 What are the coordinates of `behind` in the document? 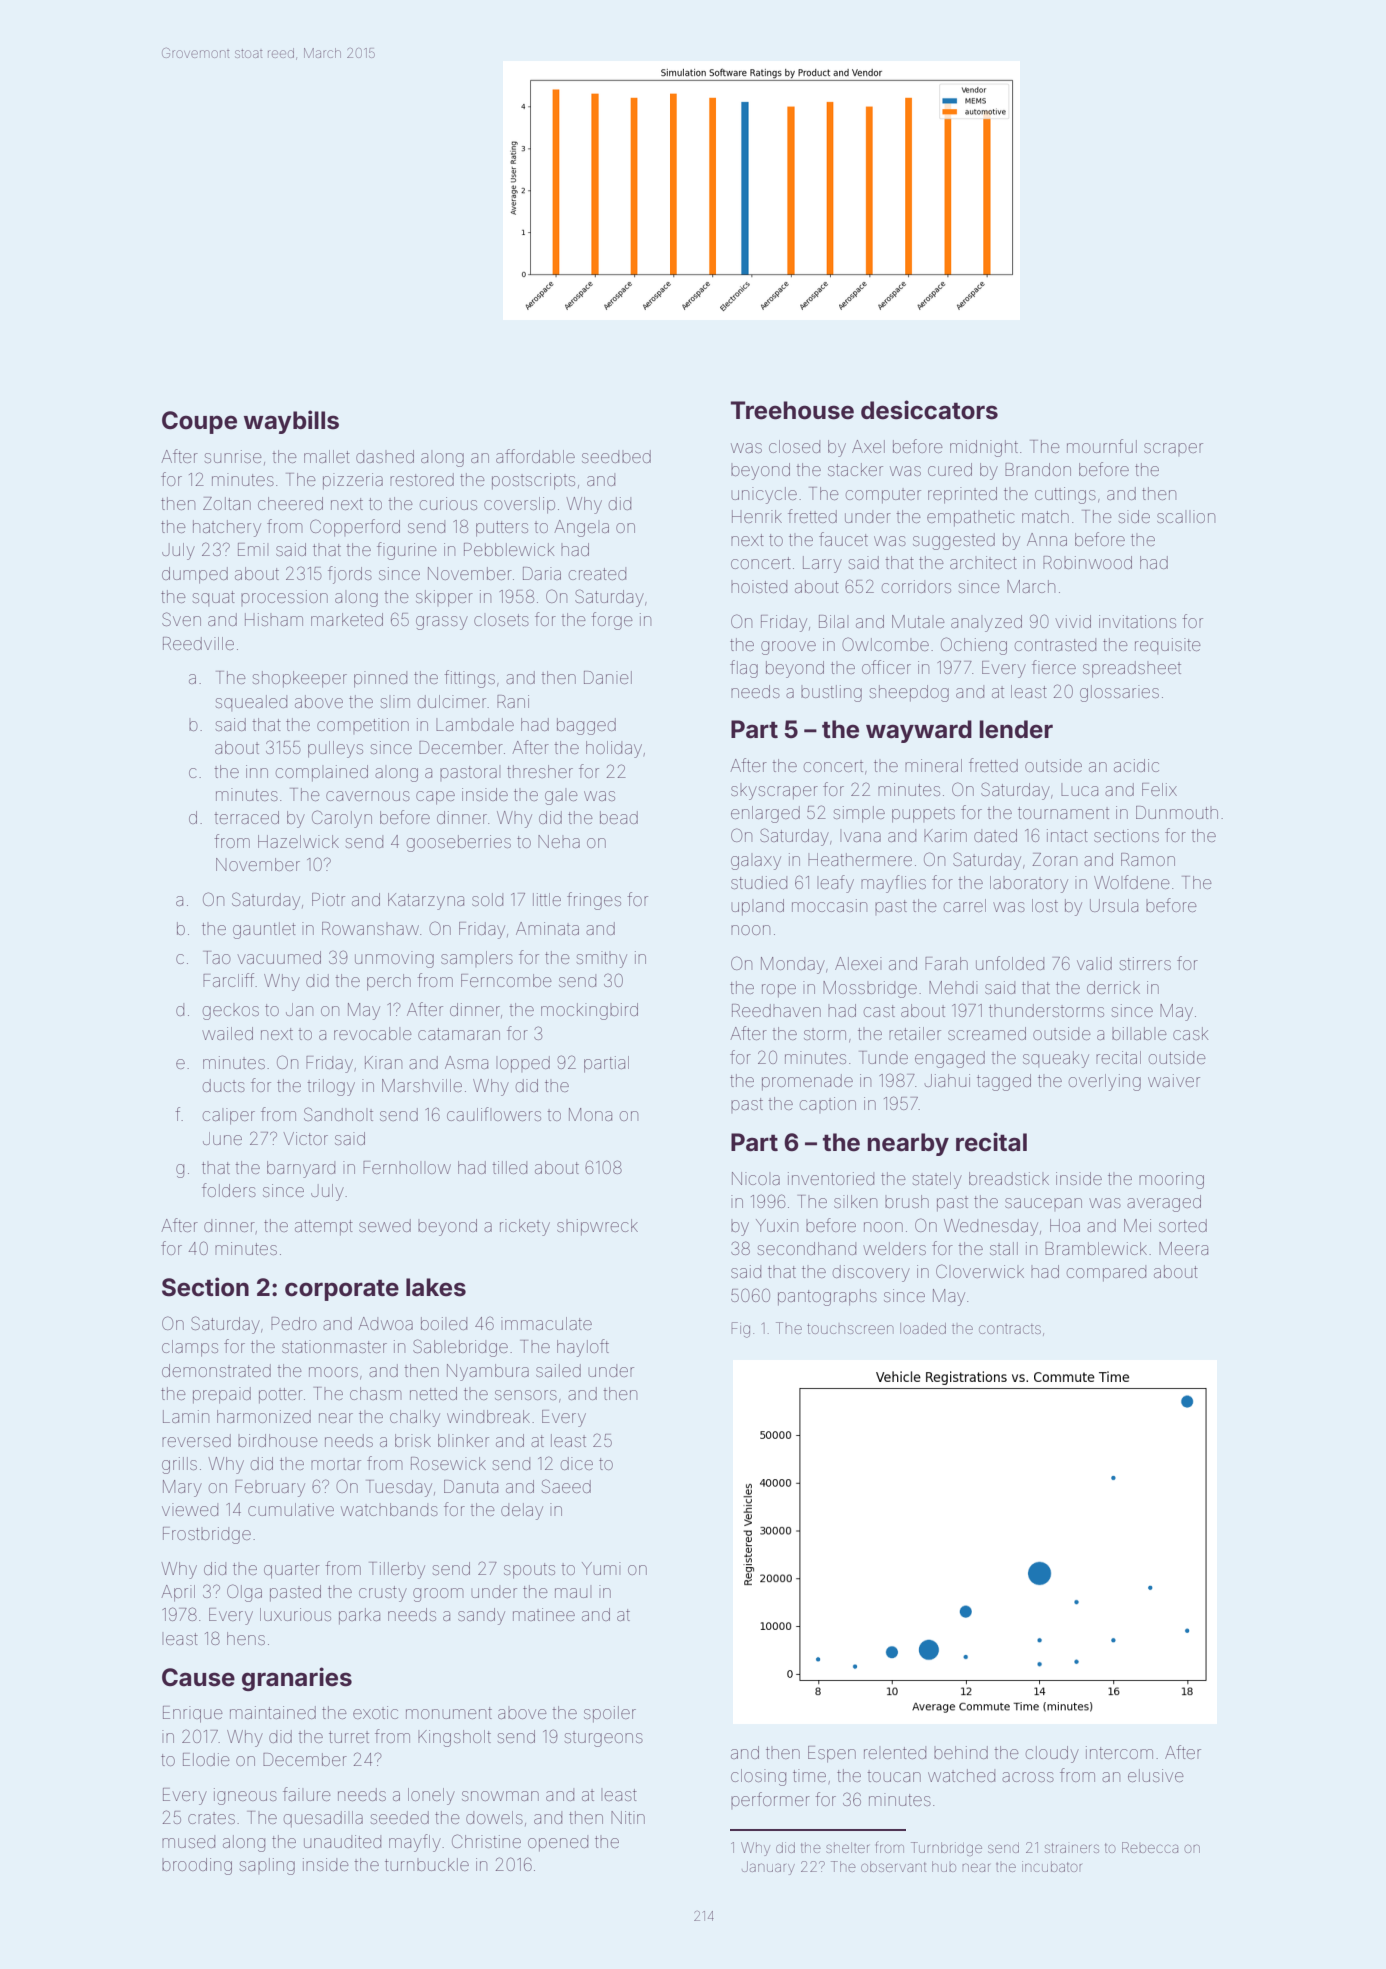 It's located at (961, 1752).
